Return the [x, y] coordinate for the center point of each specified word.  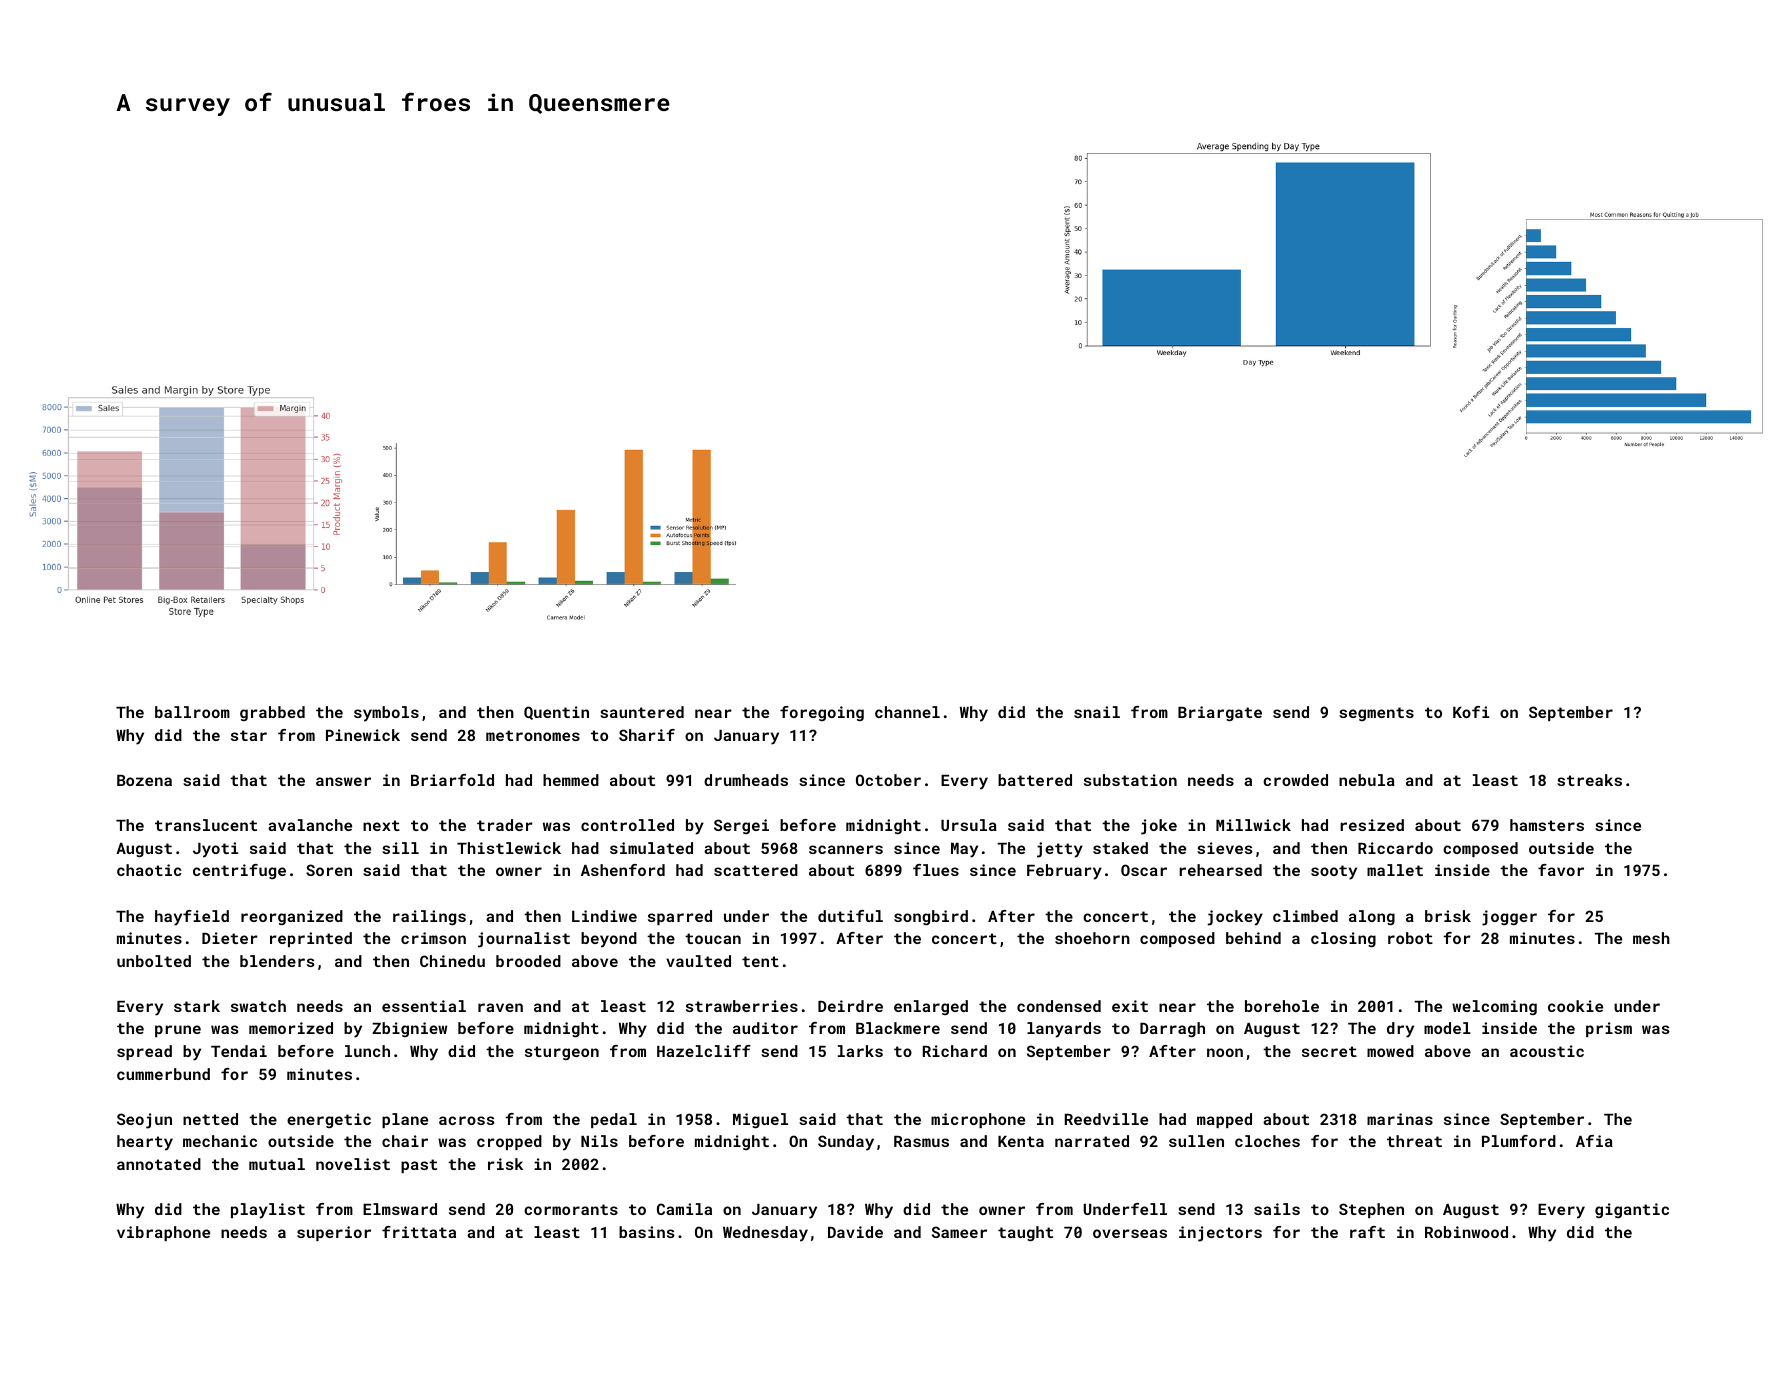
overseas [1130, 1233]
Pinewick [363, 735]
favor [1561, 870]
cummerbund [163, 1074]
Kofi [1471, 712]
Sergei [741, 826]
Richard [955, 1051]
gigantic [1632, 1210]
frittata [419, 1232]
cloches [1267, 1141]
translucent [206, 825]
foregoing [822, 714]
